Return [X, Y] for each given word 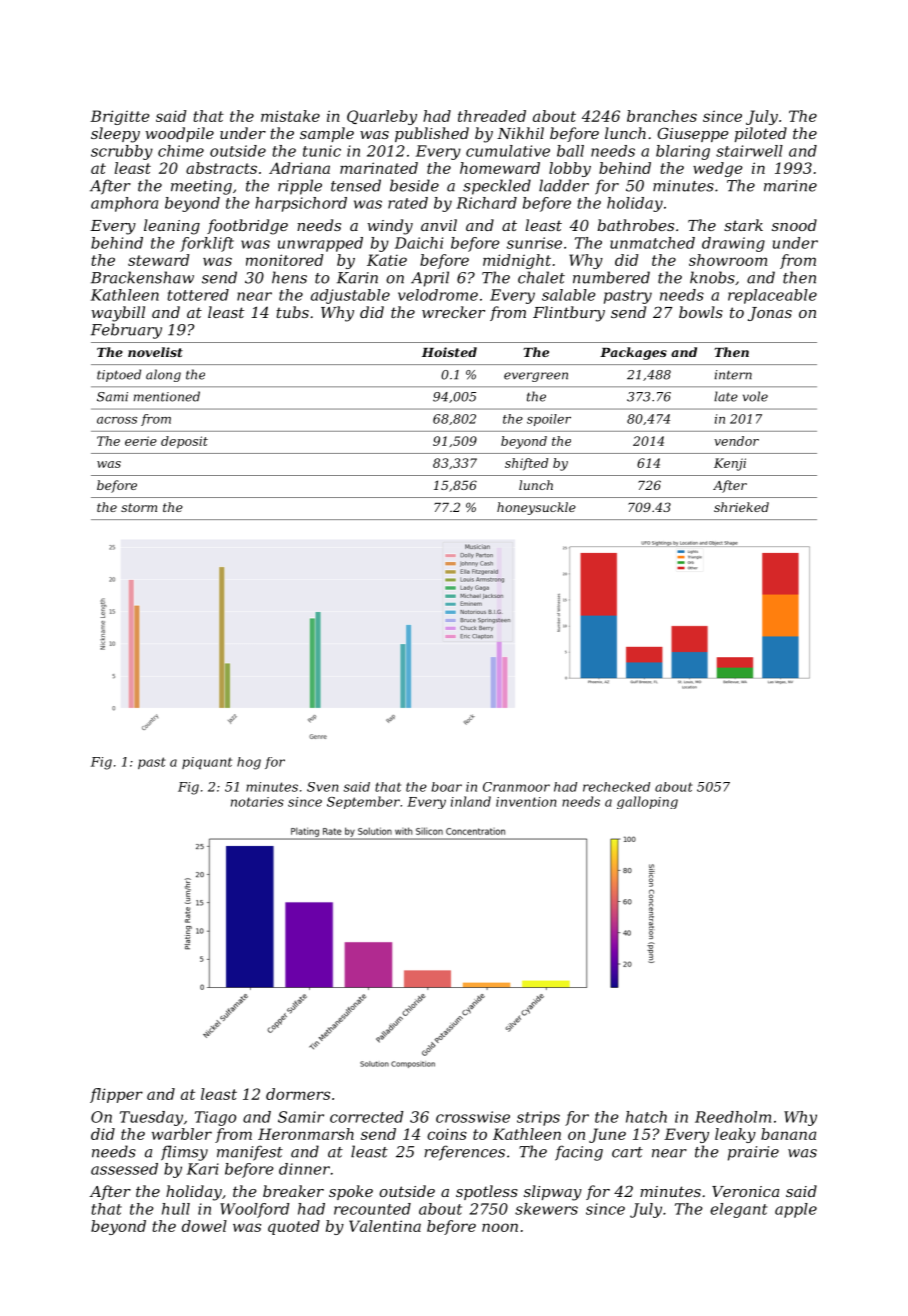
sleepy [115, 135]
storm [139, 507]
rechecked [616, 787]
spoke [351, 1192]
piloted [761, 134]
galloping [647, 802]
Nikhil [520, 133]
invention [526, 802]
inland [471, 801]
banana [788, 1134]
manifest [250, 1153]
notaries [257, 802]
